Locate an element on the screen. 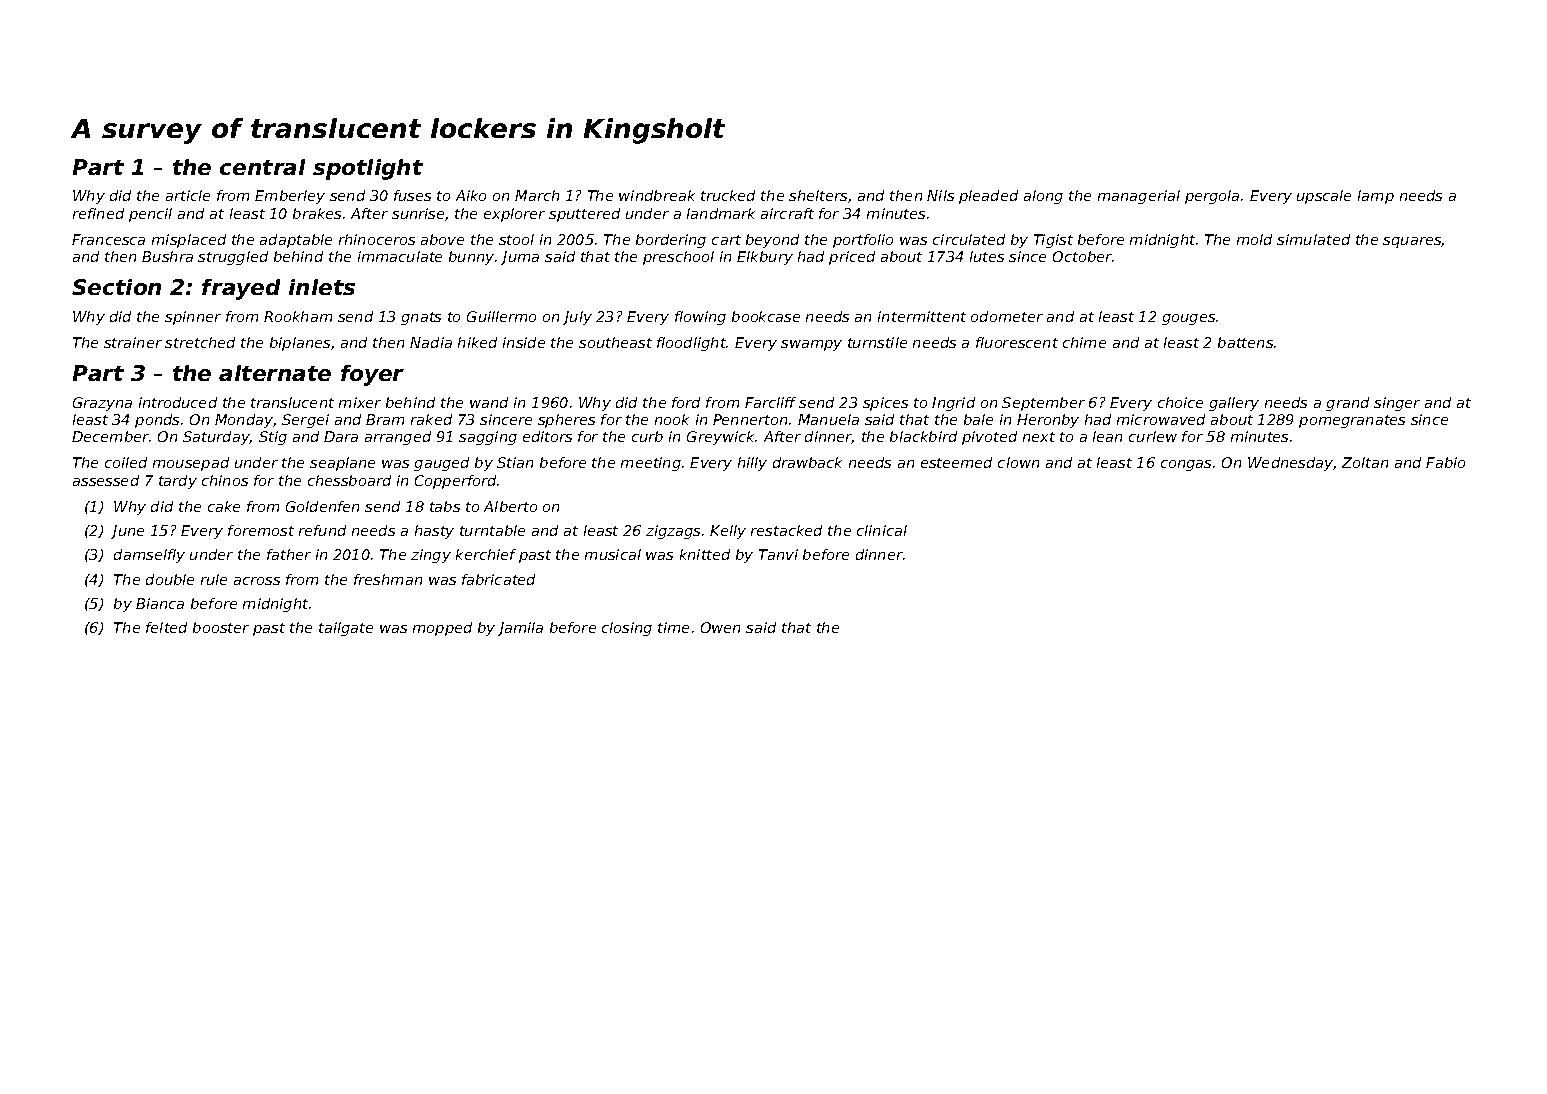 The width and height of the screenshot is (1547, 1094). October is located at coordinates (1082, 256).
